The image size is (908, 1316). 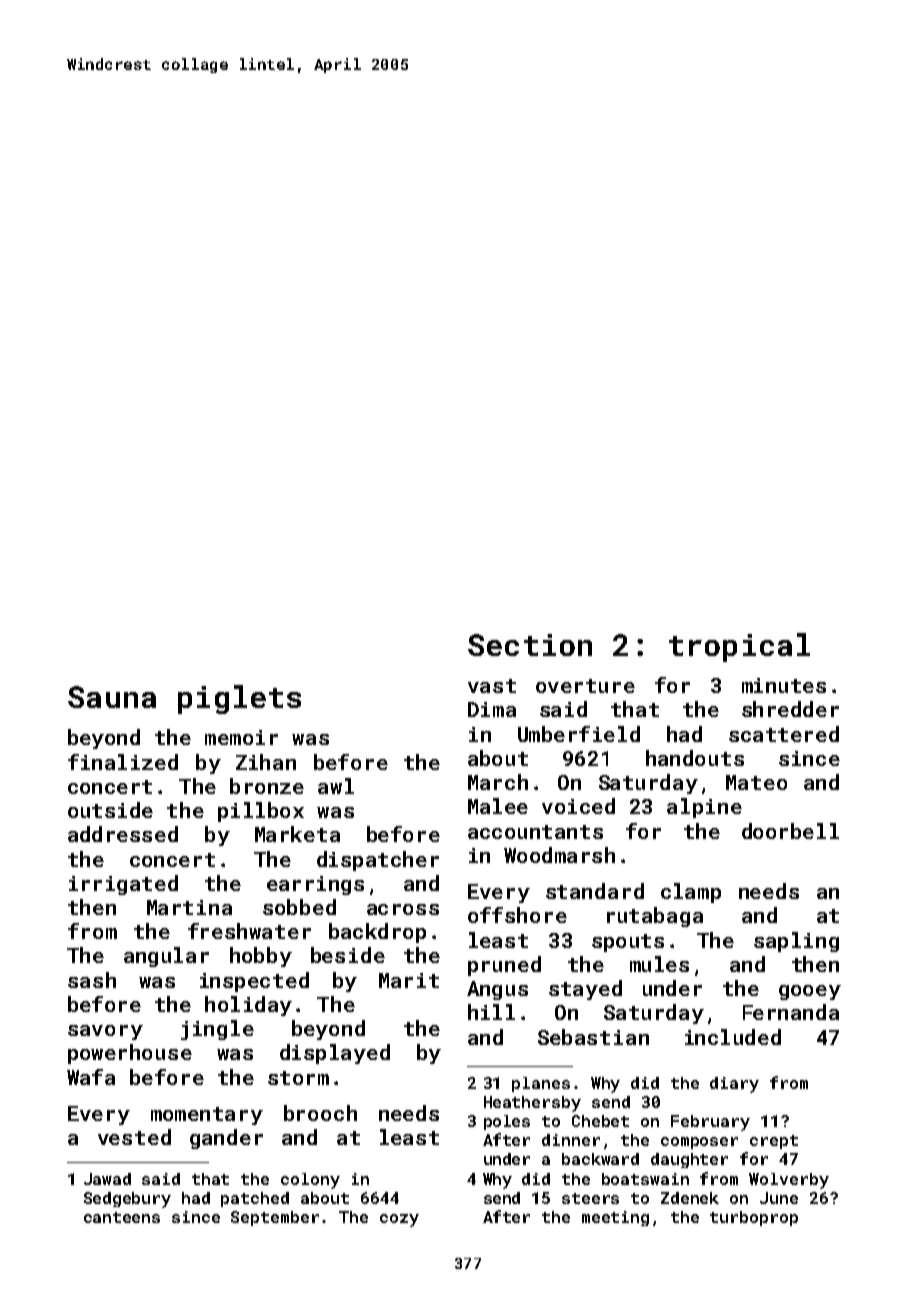 What do you see at coordinates (492, 686) in the document?
I see `vast` at bounding box center [492, 686].
